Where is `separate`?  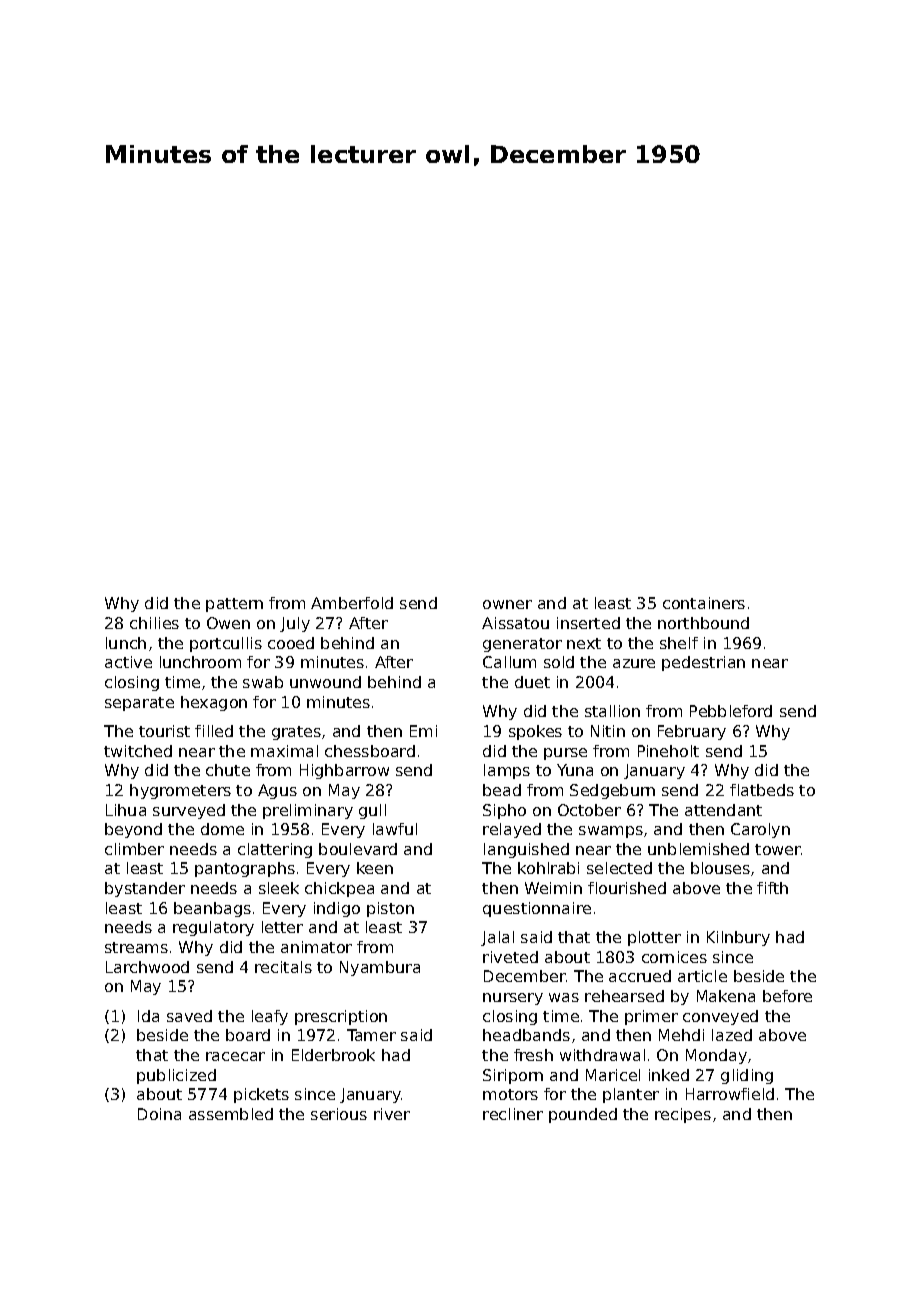 separate is located at coordinates (139, 704).
